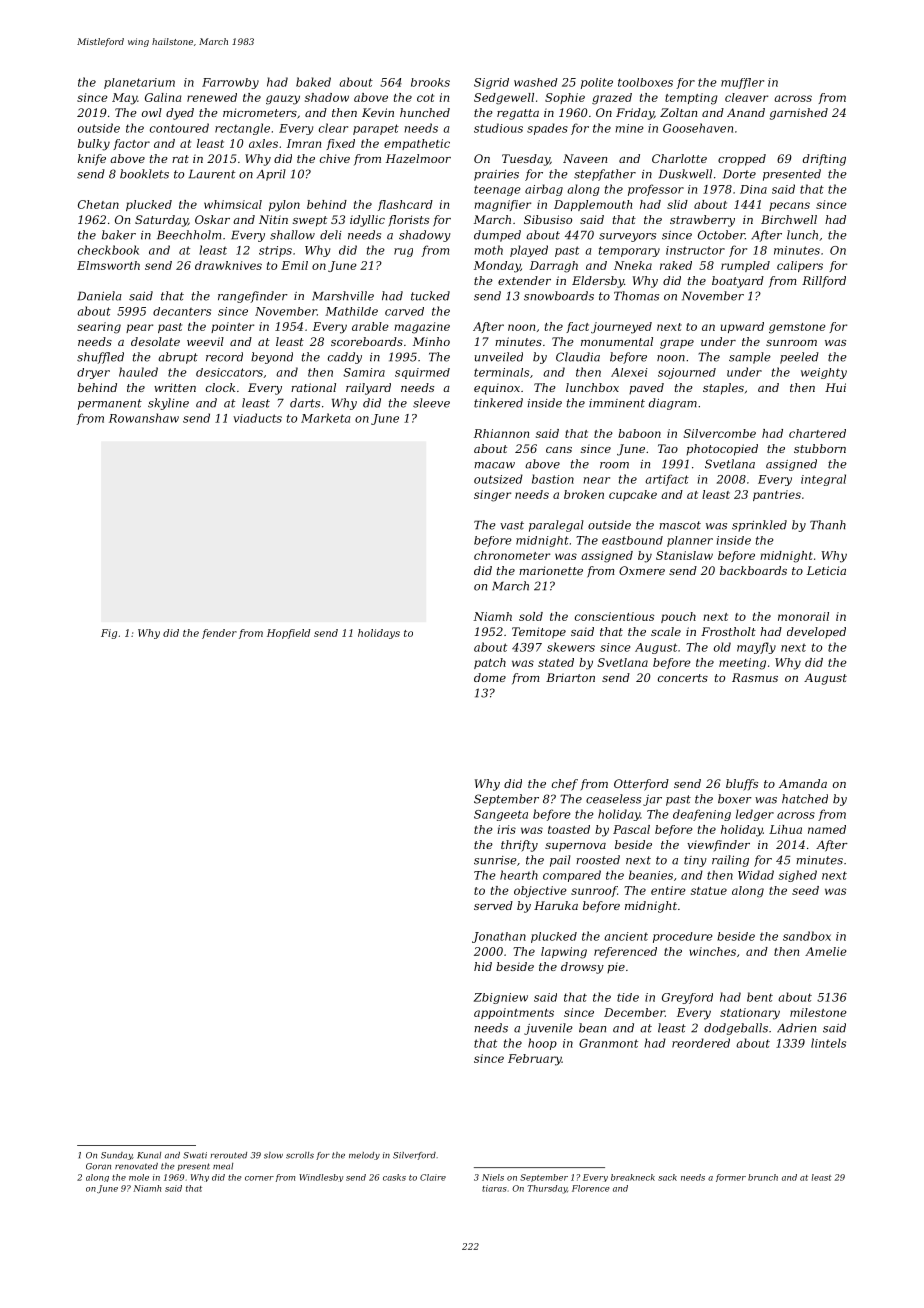  I want to click on chartered, so click(817, 433).
